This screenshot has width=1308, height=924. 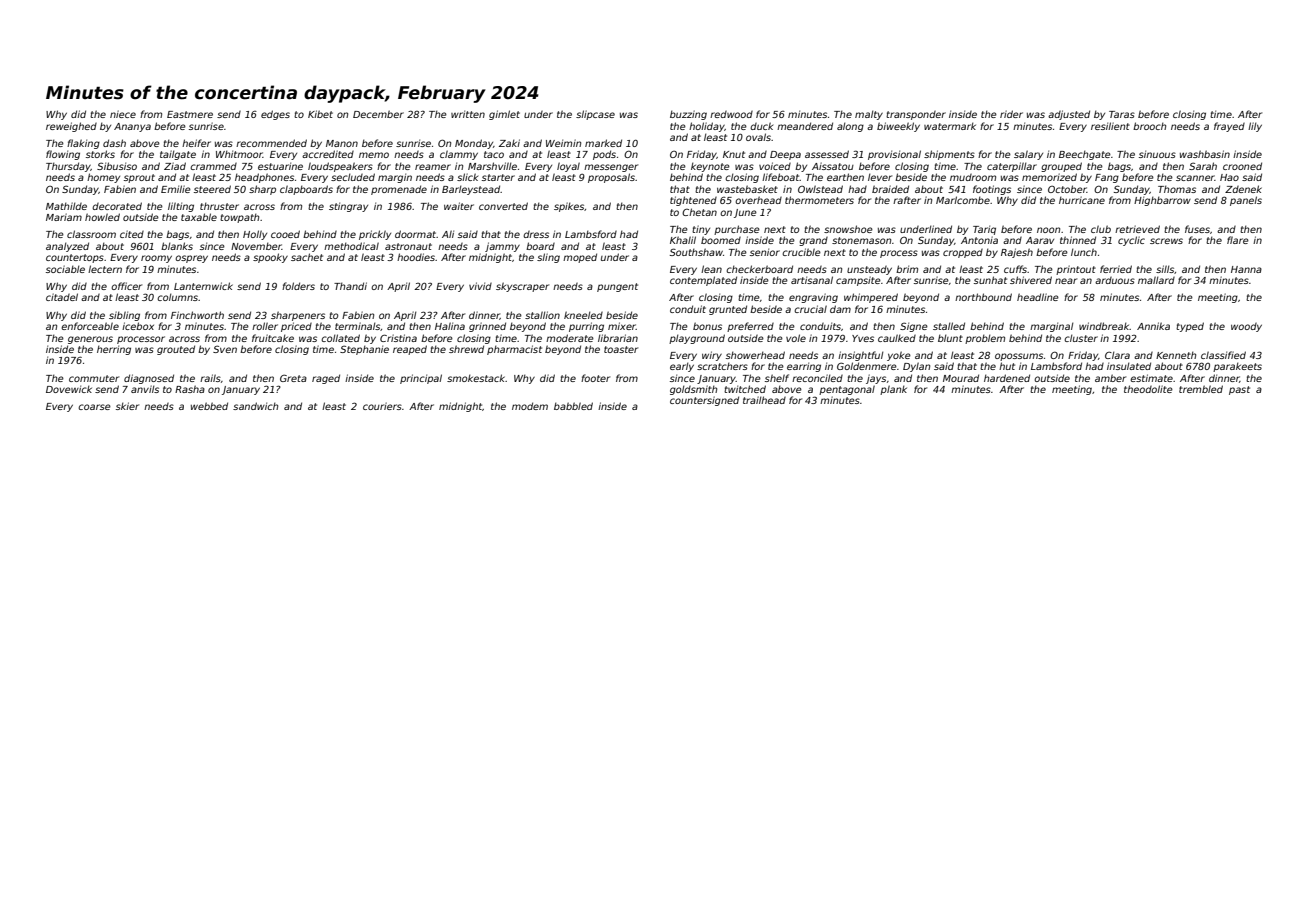 What do you see at coordinates (196, 143) in the screenshot?
I see `heifer` at bounding box center [196, 143].
